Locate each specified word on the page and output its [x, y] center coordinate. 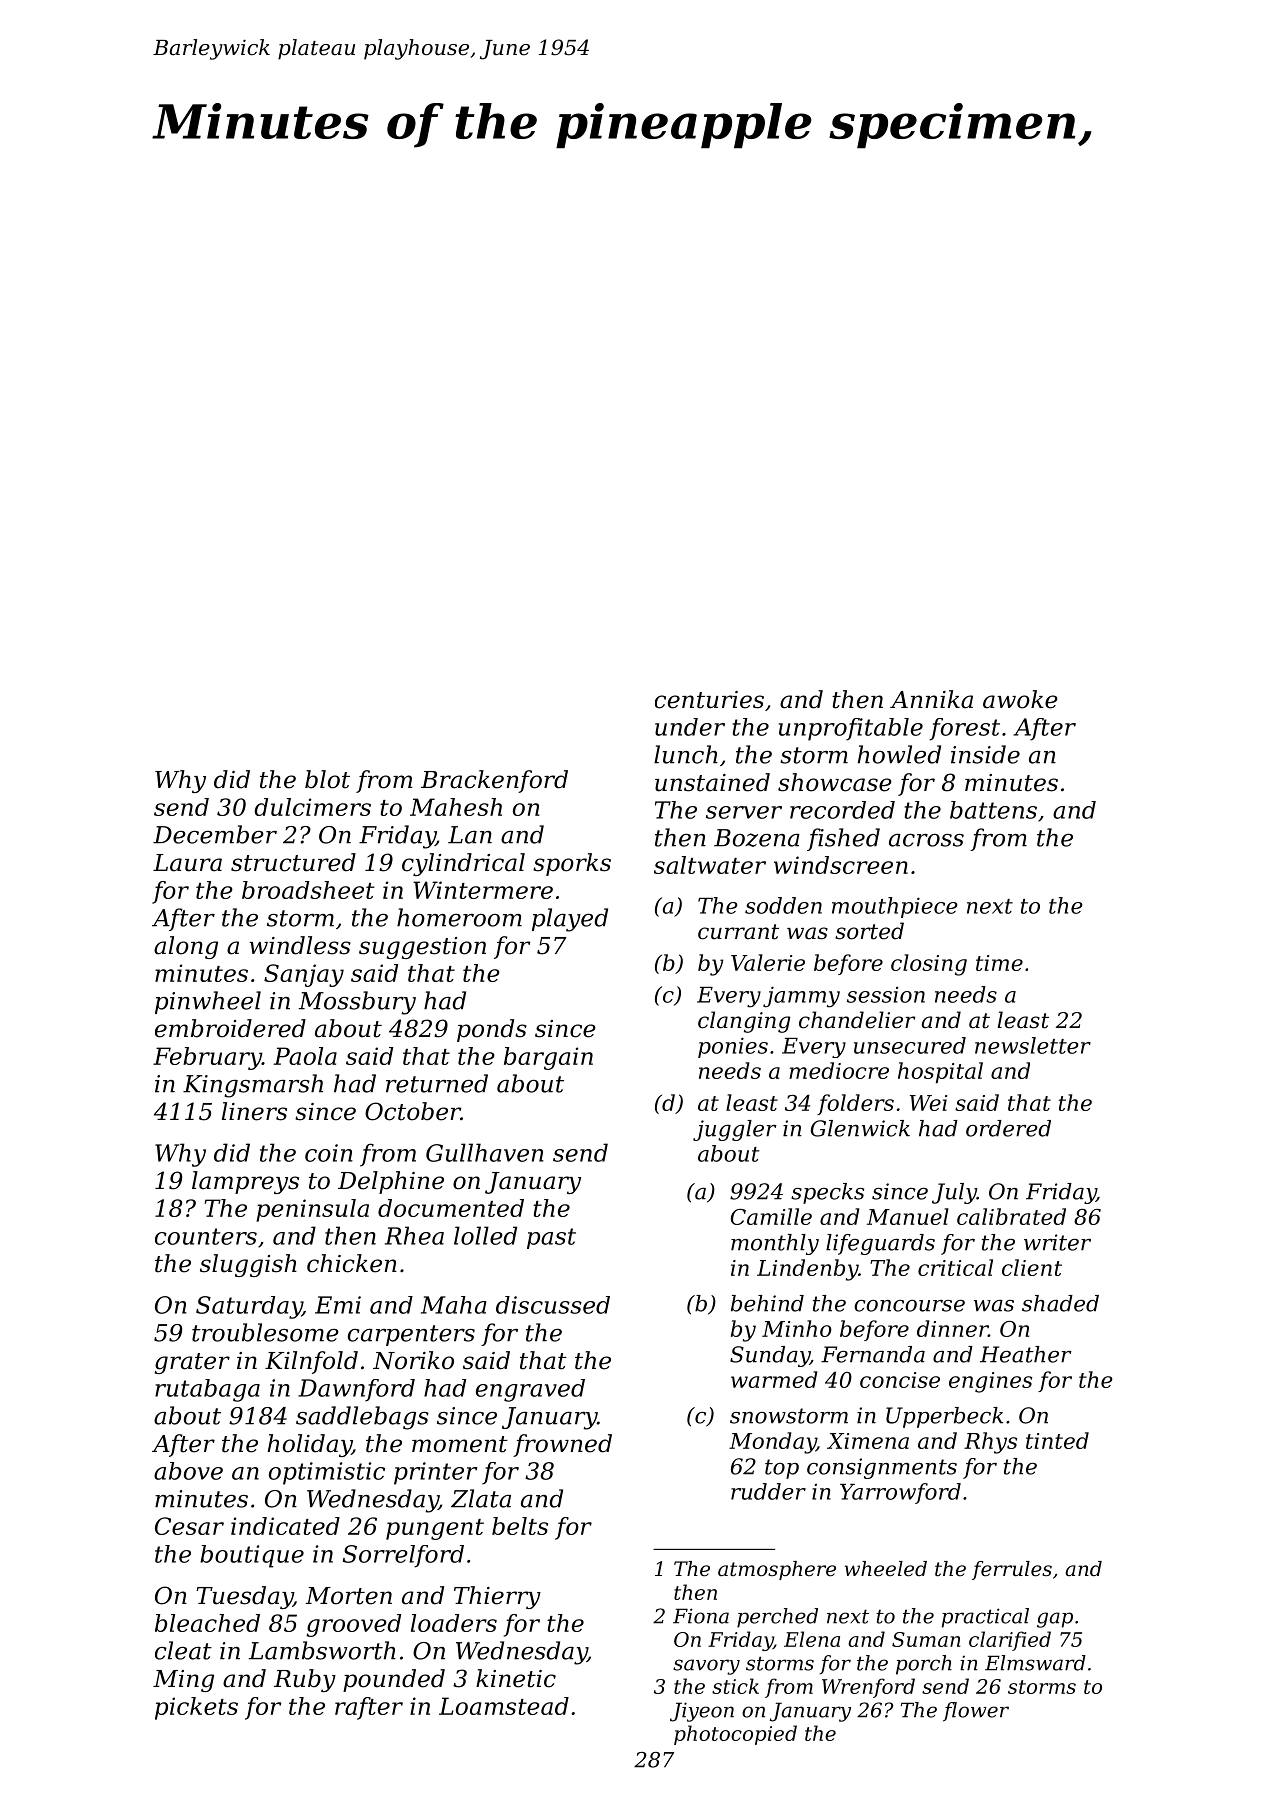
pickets [196, 1708]
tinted [1057, 1440]
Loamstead [504, 1706]
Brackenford [494, 781]
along [186, 947]
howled [899, 754]
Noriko [413, 1360]
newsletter [1033, 1045]
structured [293, 862]
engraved [530, 1390]
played [570, 920]
